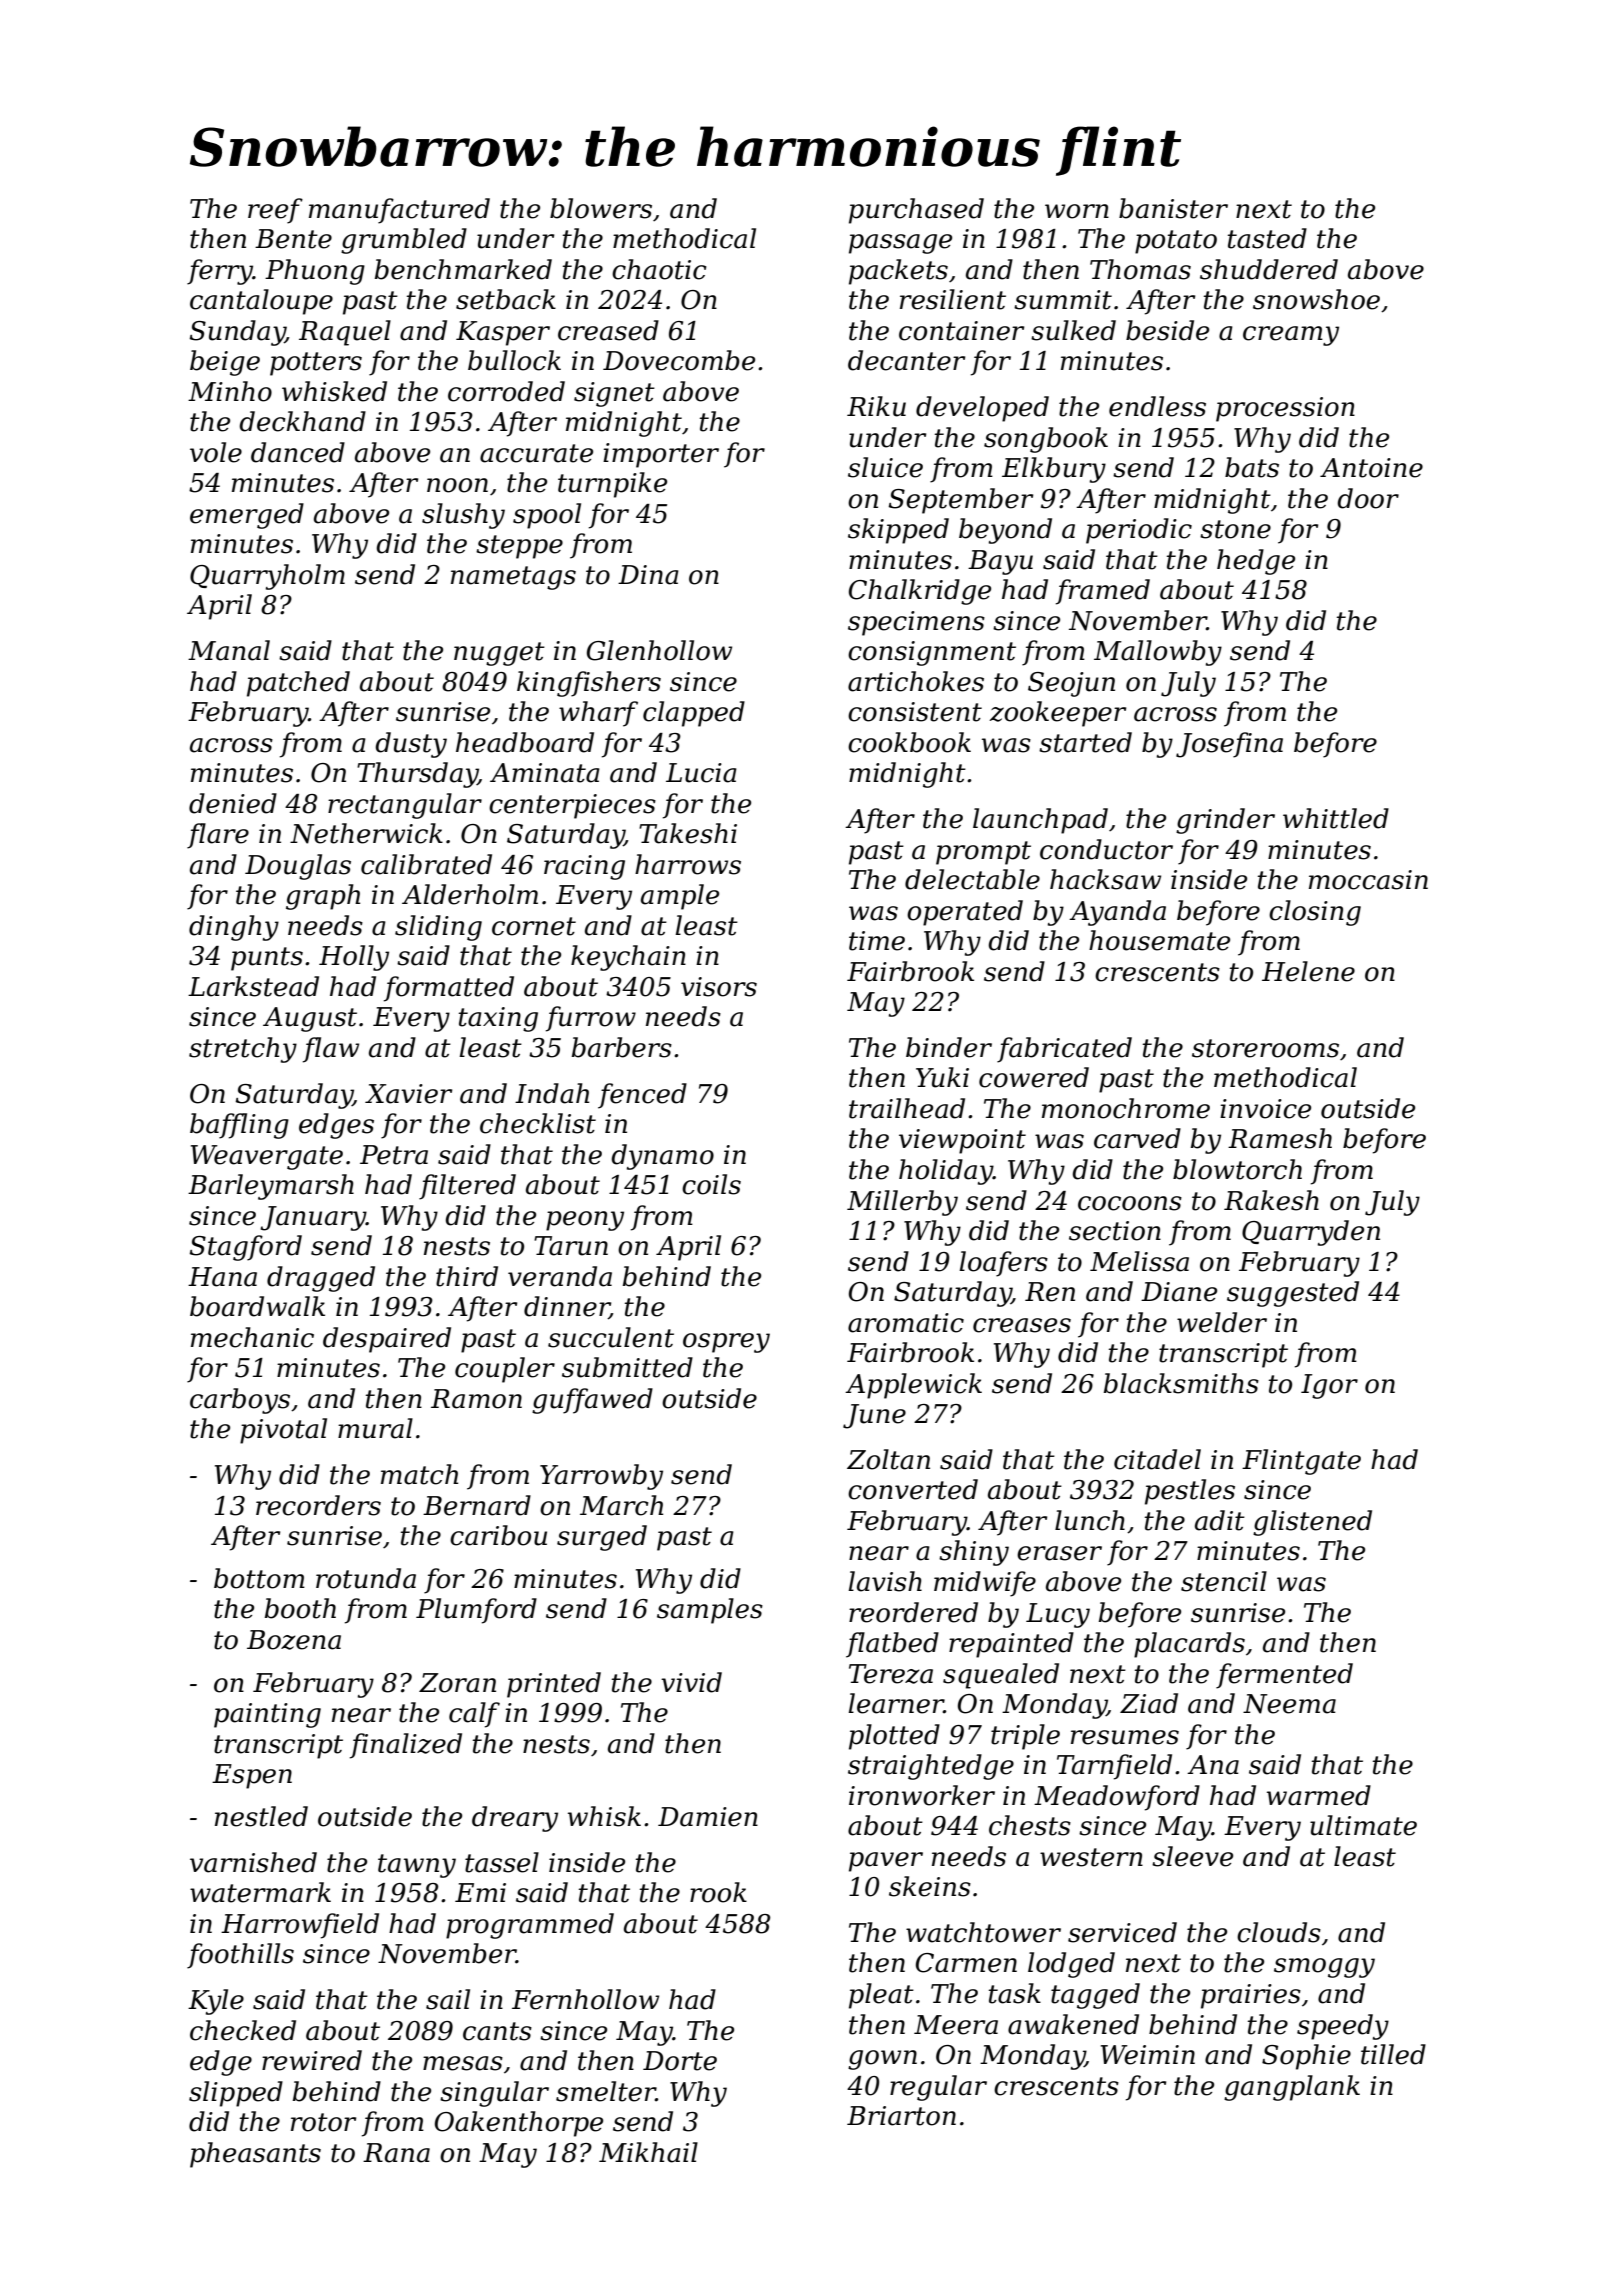 This page has width=1620, height=2292. I want to click on vole, so click(216, 452).
